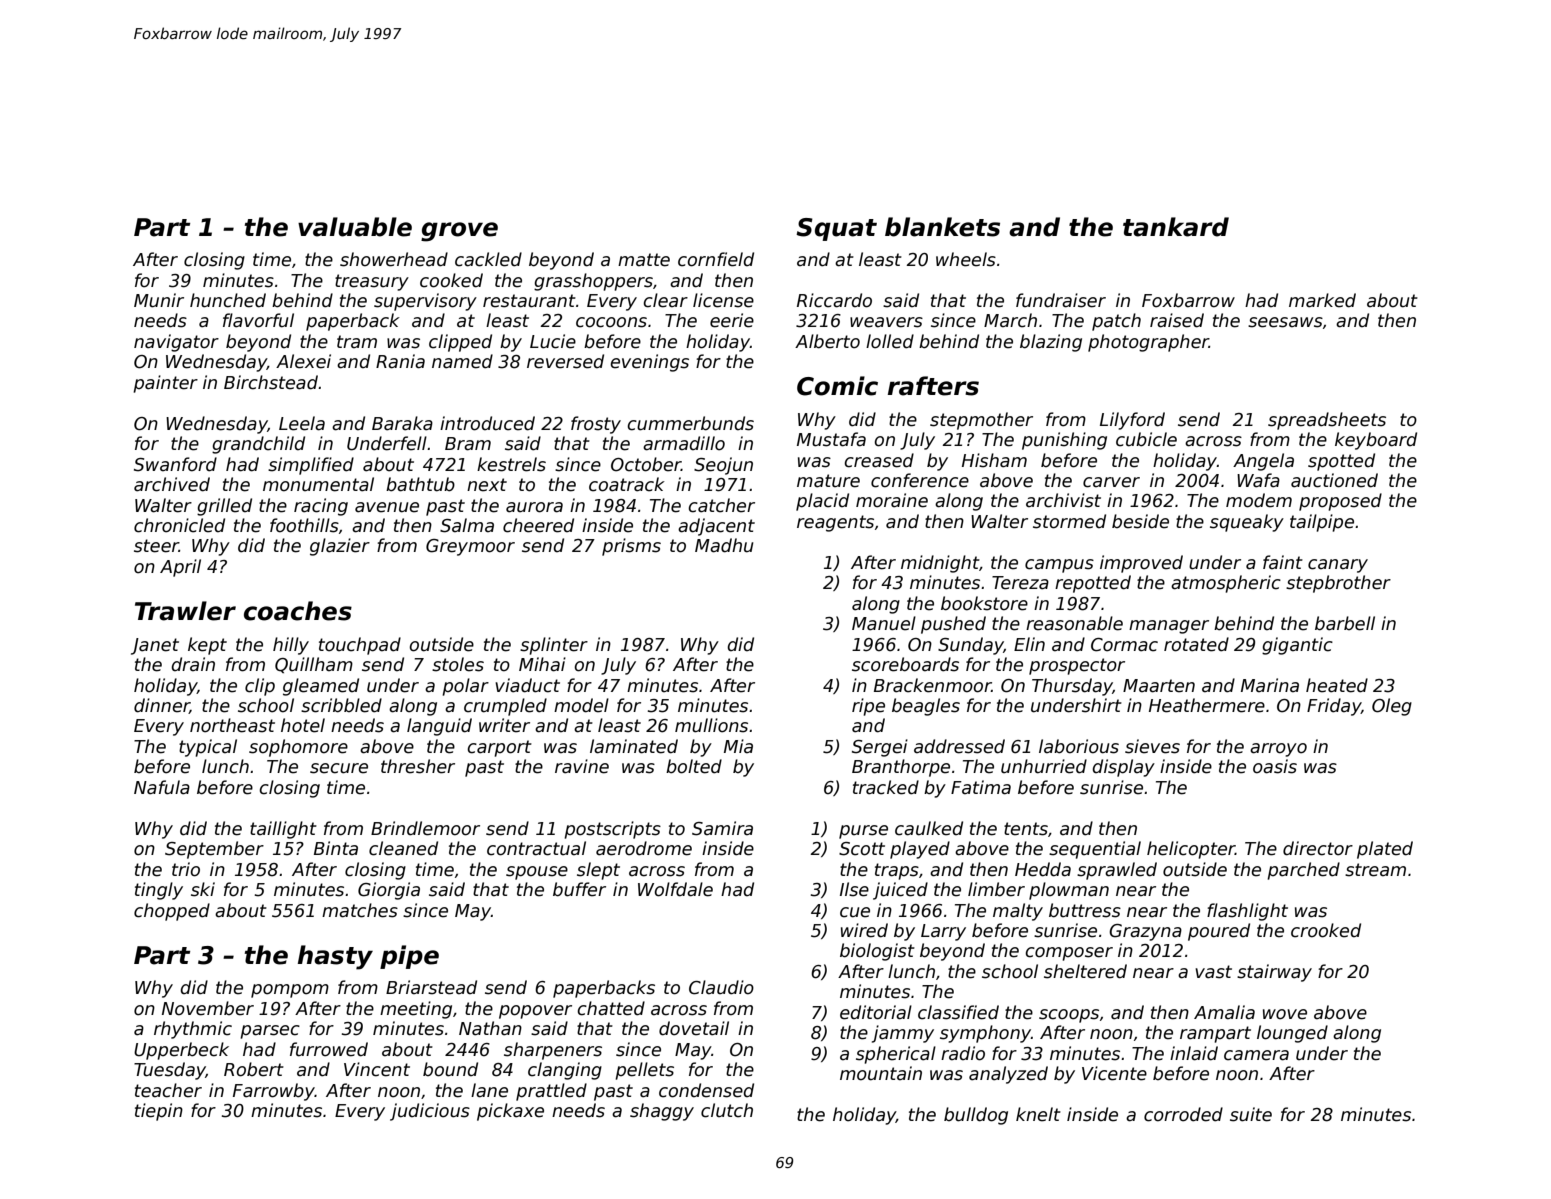  Describe the element at coordinates (581, 705) in the document. I see `model` at that location.
